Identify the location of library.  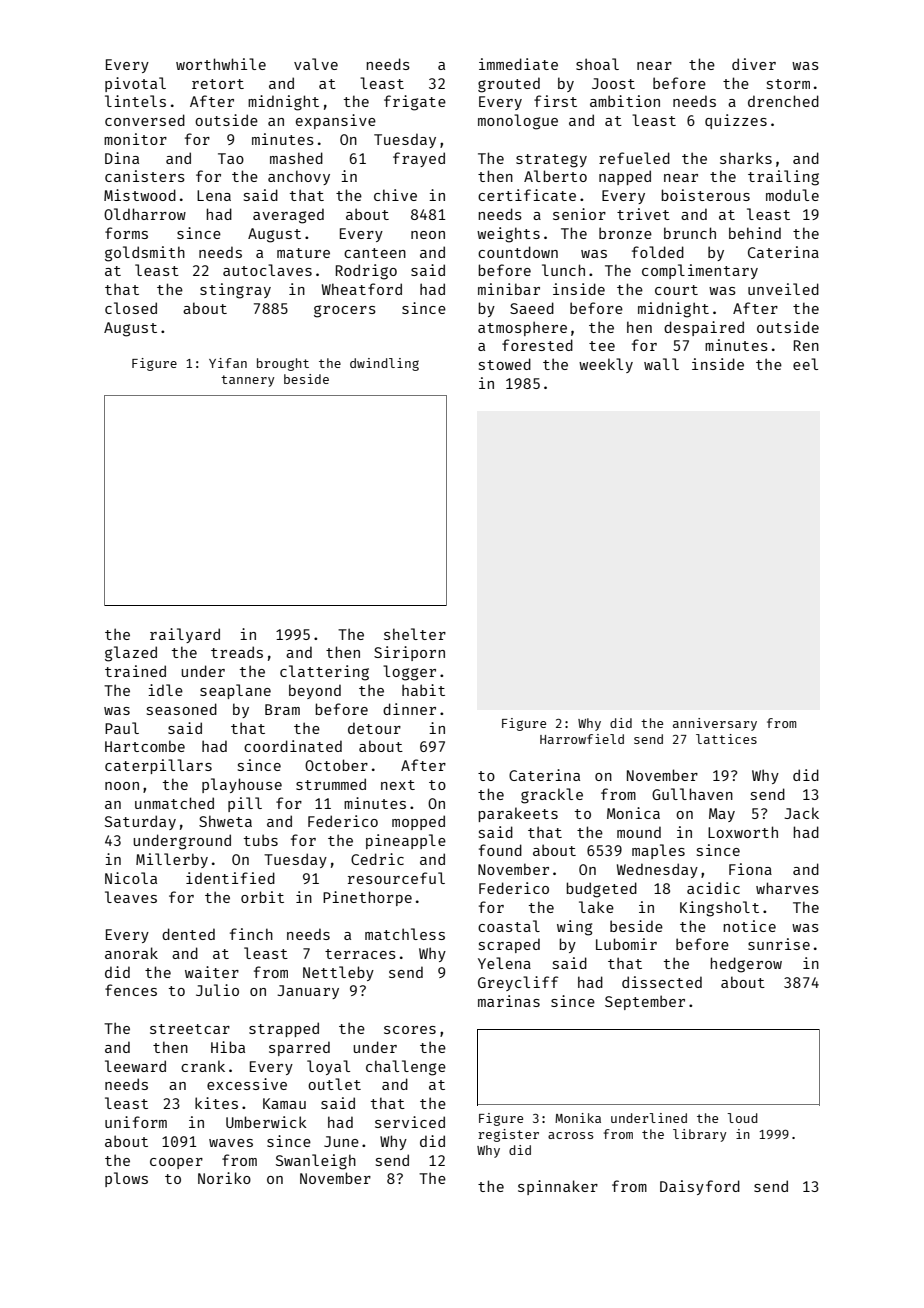
(699, 1135).
